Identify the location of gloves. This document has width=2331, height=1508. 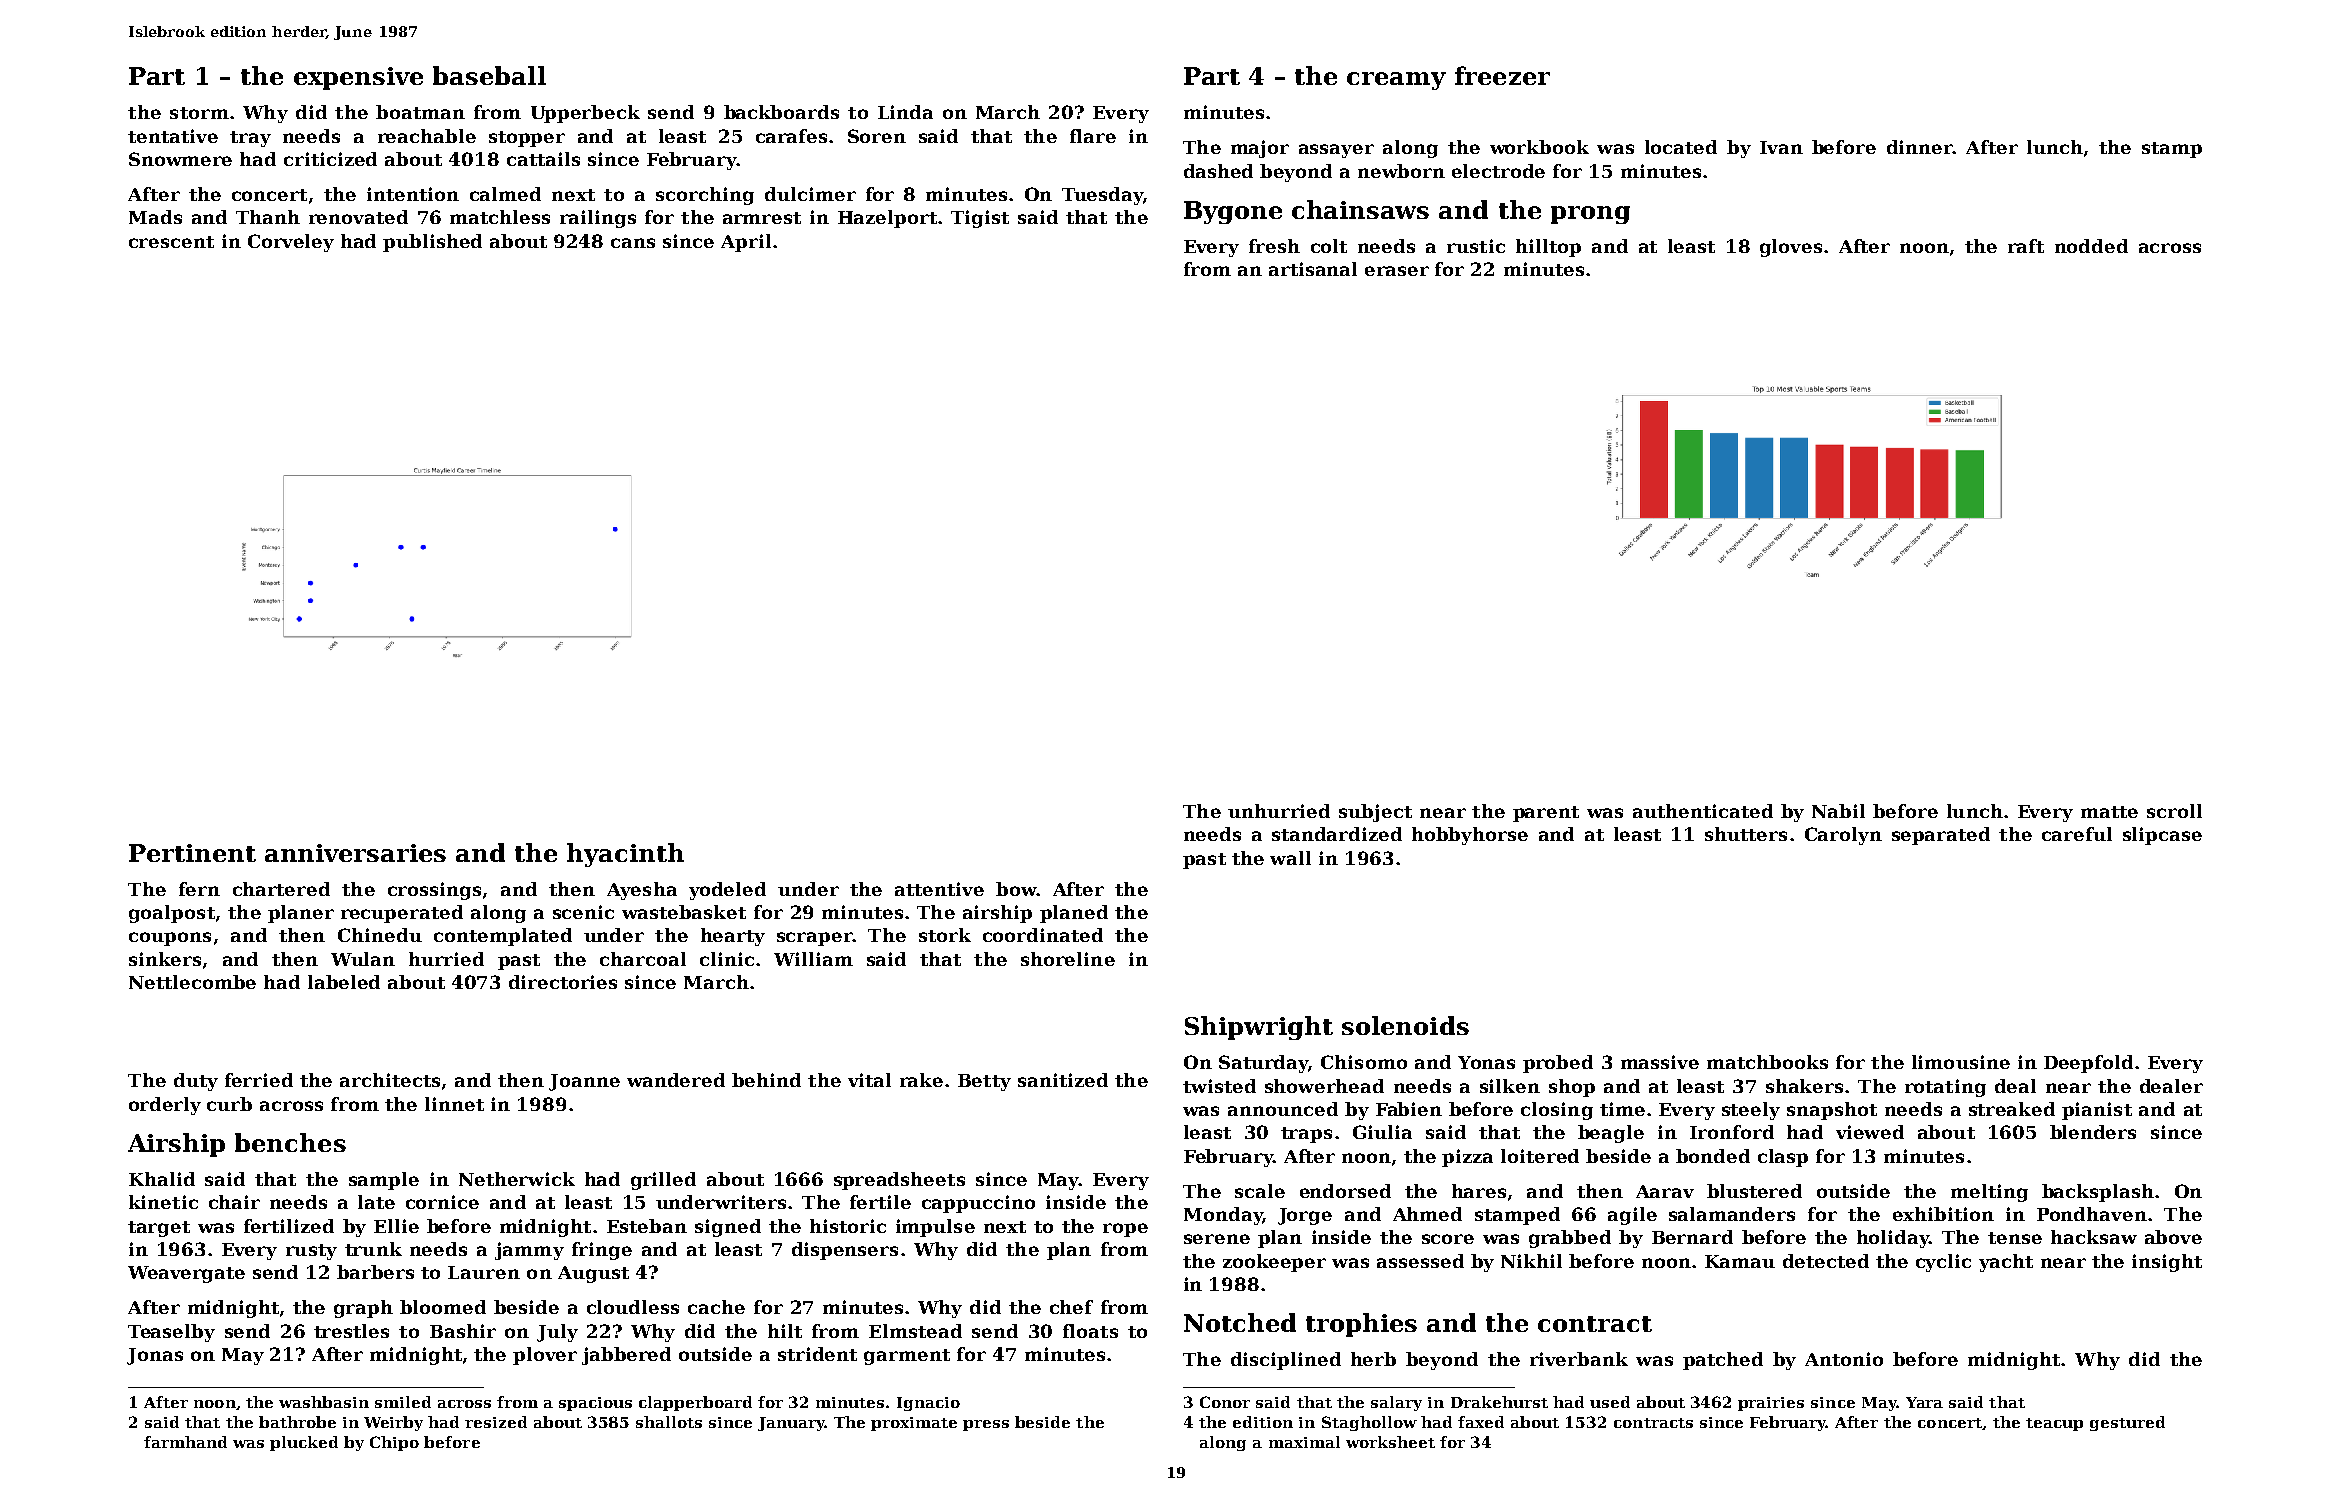
(1791, 248).
